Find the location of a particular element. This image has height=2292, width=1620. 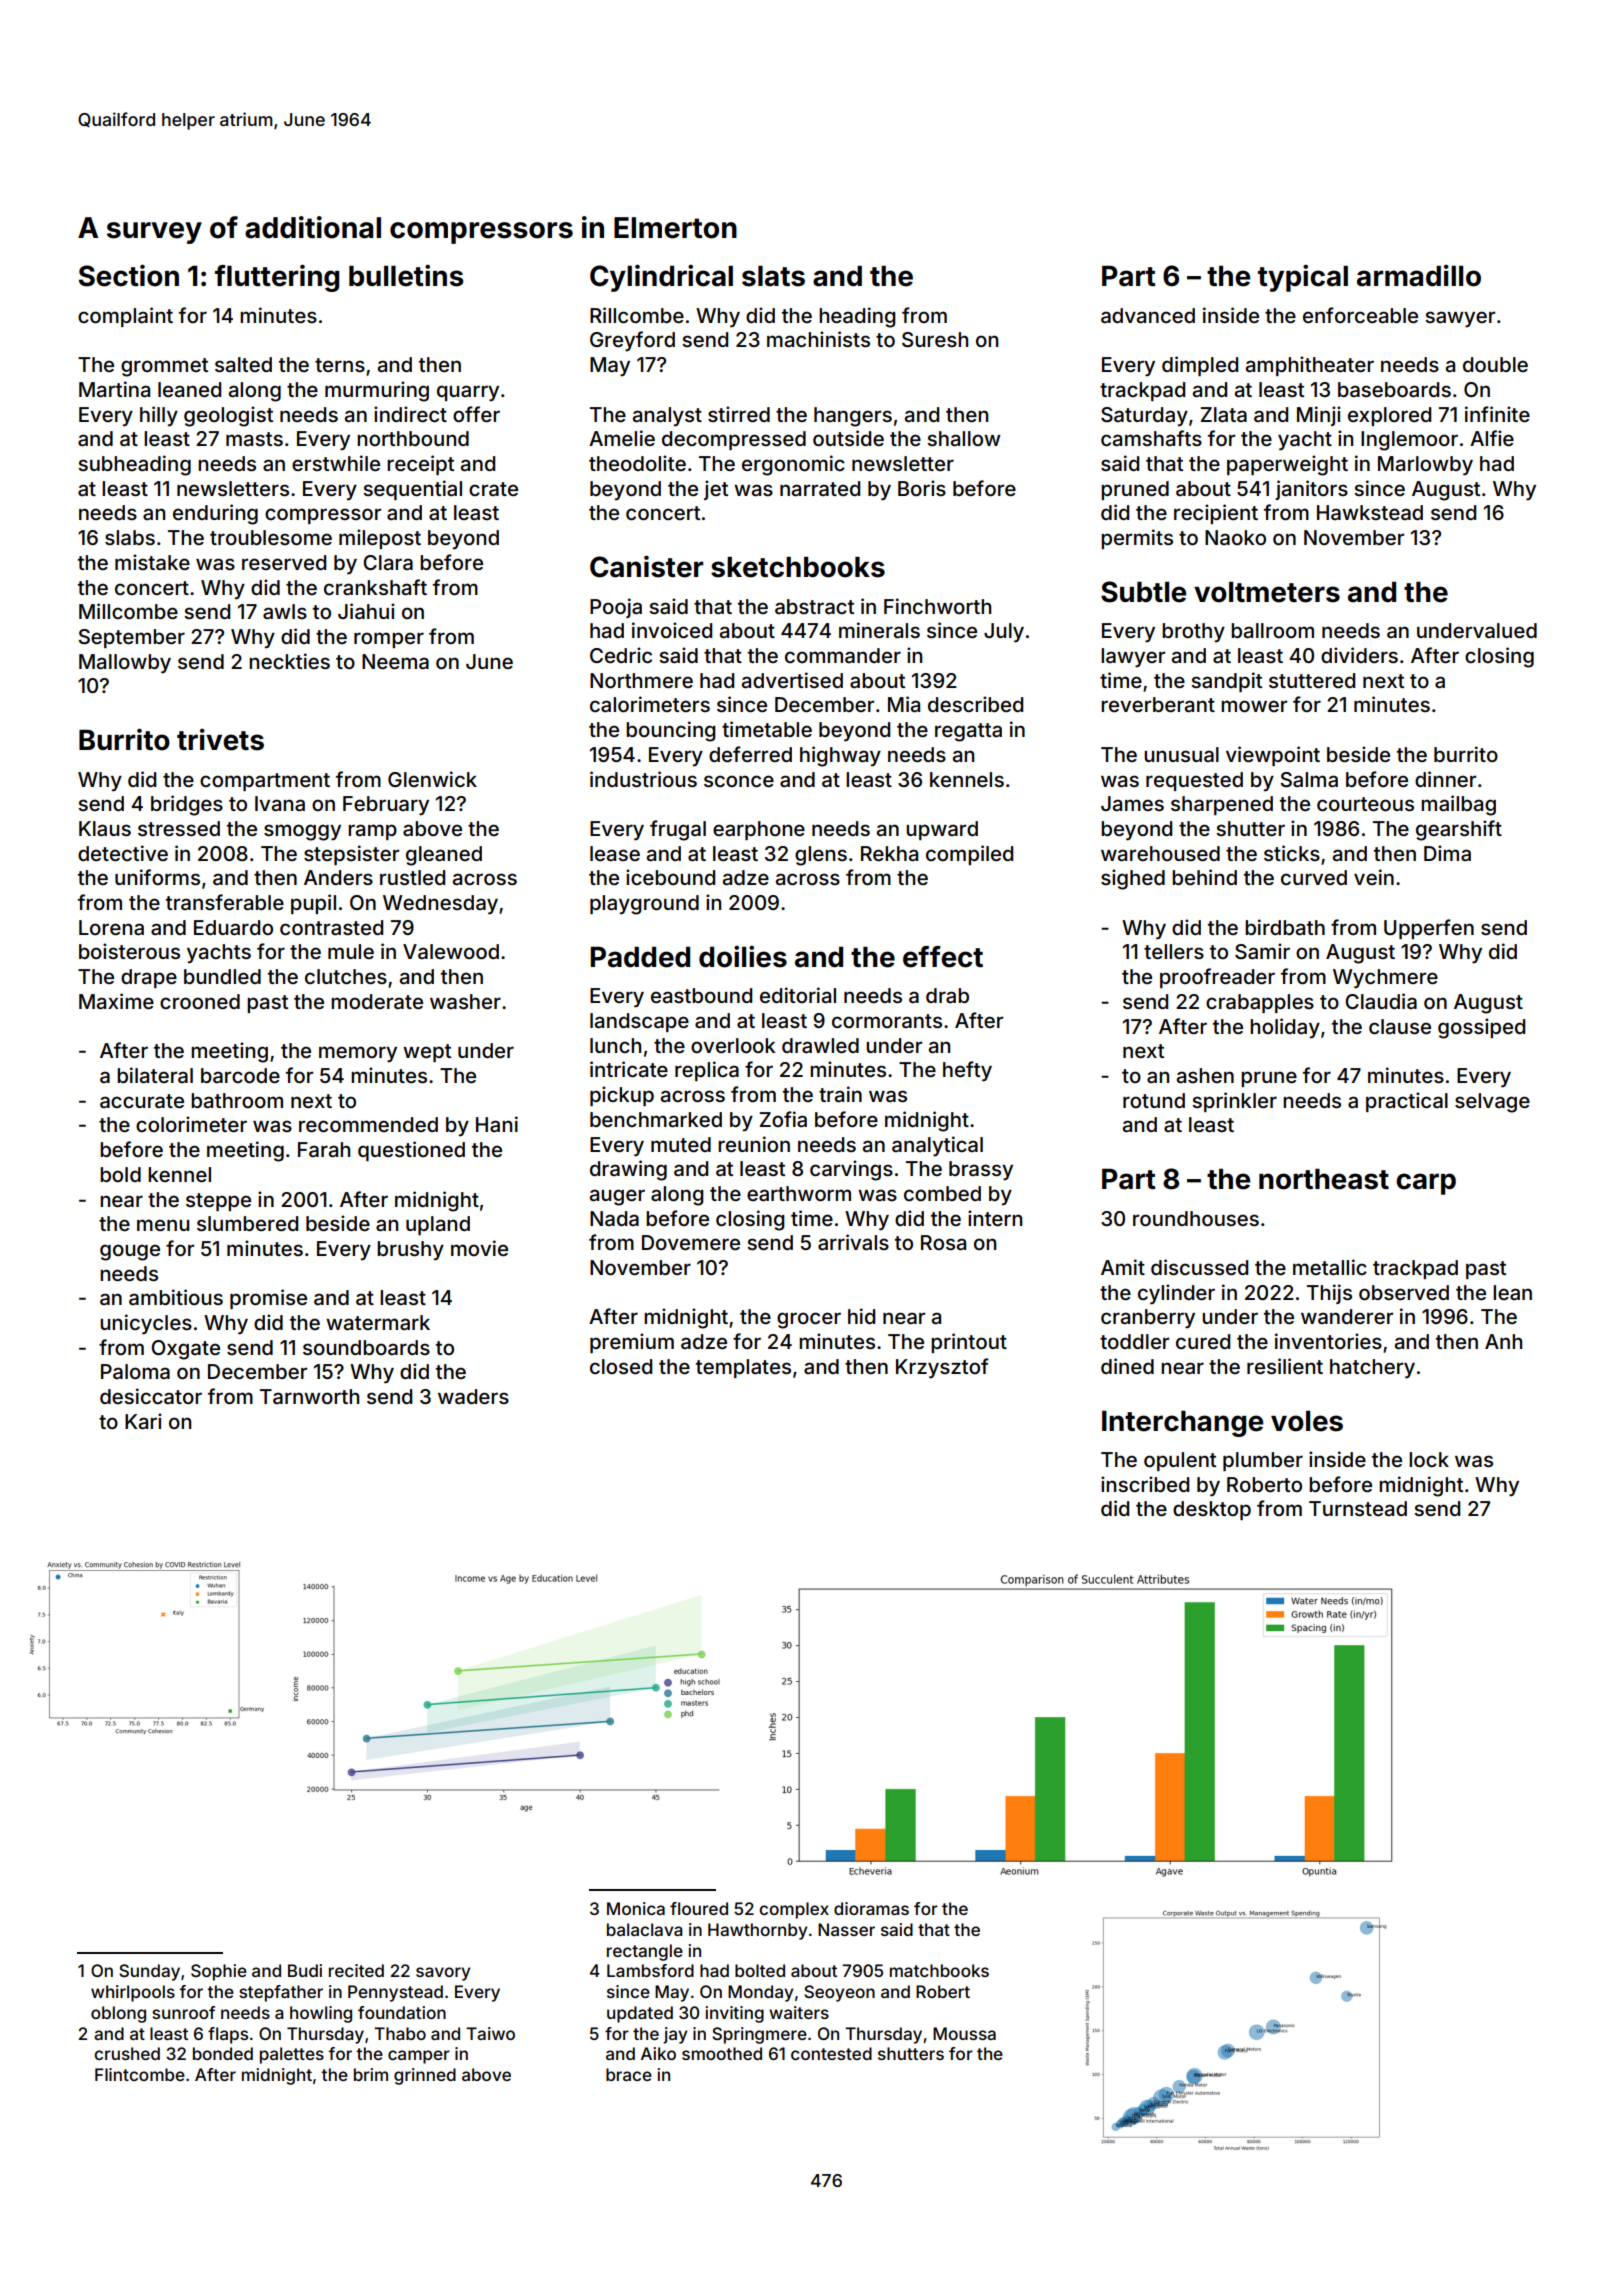

fluttering is located at coordinates (277, 278).
